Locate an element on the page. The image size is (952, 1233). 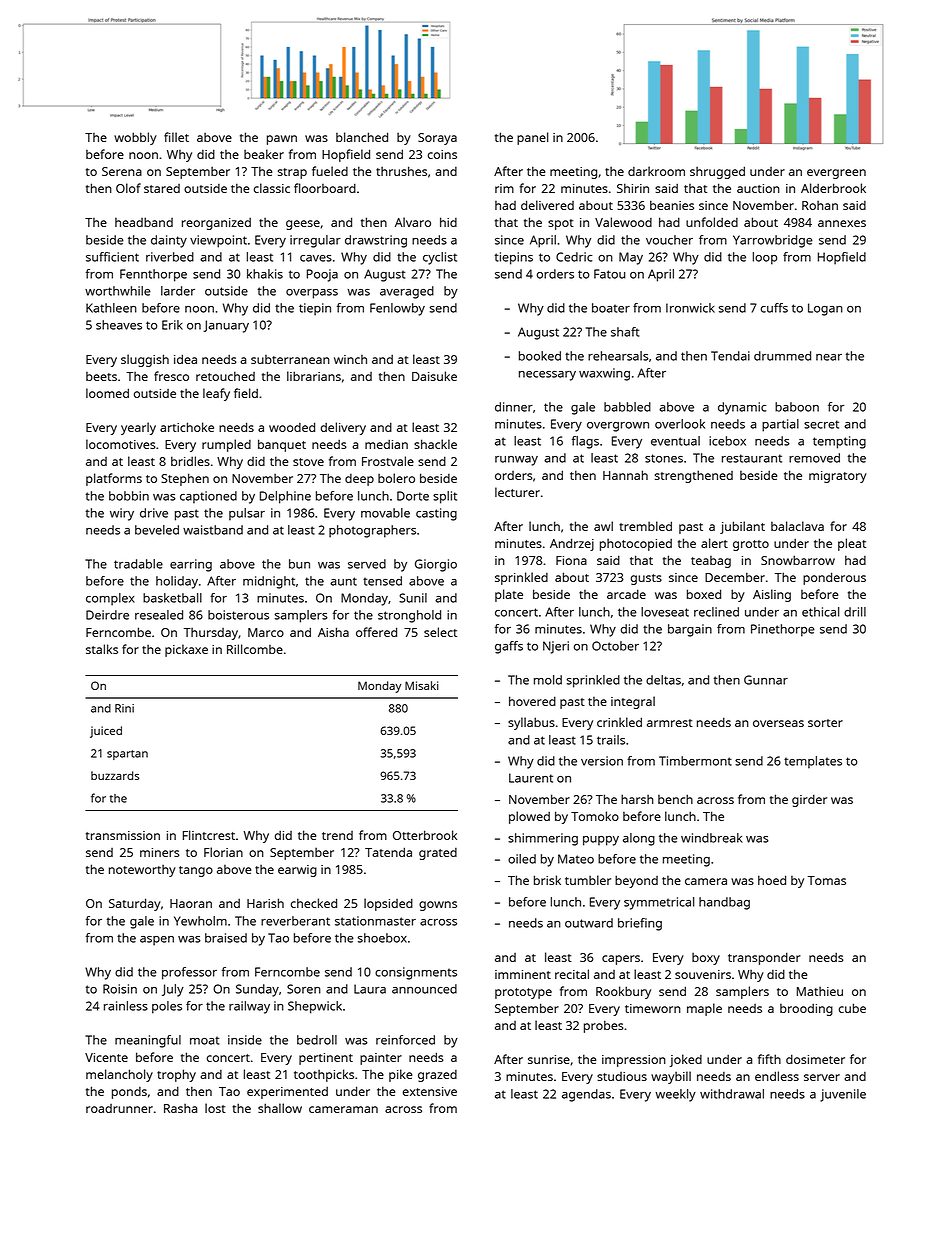
reinforced is located at coordinates (405, 1040).
